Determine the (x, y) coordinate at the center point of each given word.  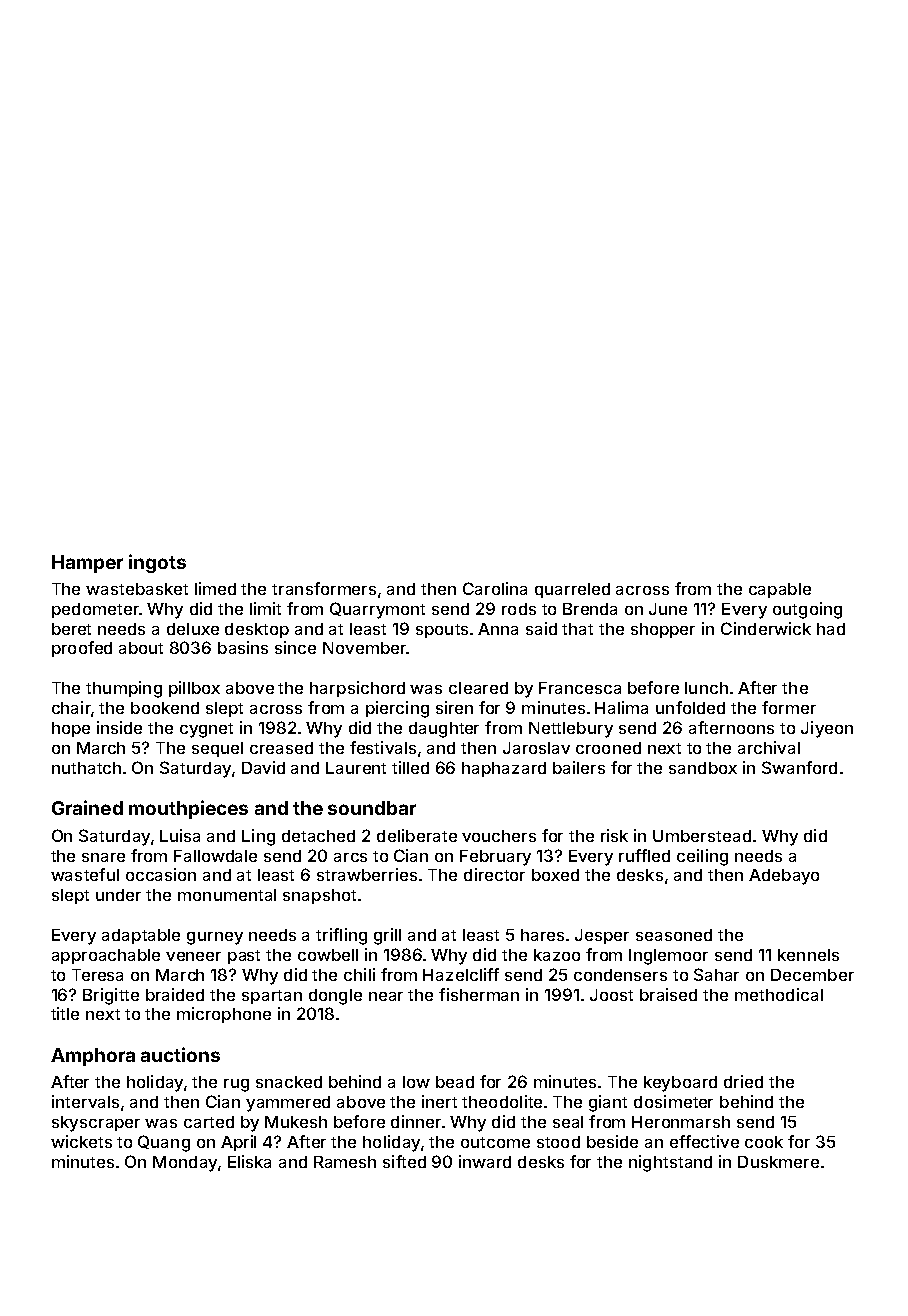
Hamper (87, 564)
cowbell (328, 955)
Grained (87, 807)
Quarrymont (377, 610)
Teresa (97, 975)
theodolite (502, 1101)
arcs (350, 857)
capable (780, 590)
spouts (442, 631)
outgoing (807, 610)
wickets (81, 1141)
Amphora (93, 1057)
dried (743, 1081)
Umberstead (702, 836)
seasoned (674, 935)
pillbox (194, 689)
